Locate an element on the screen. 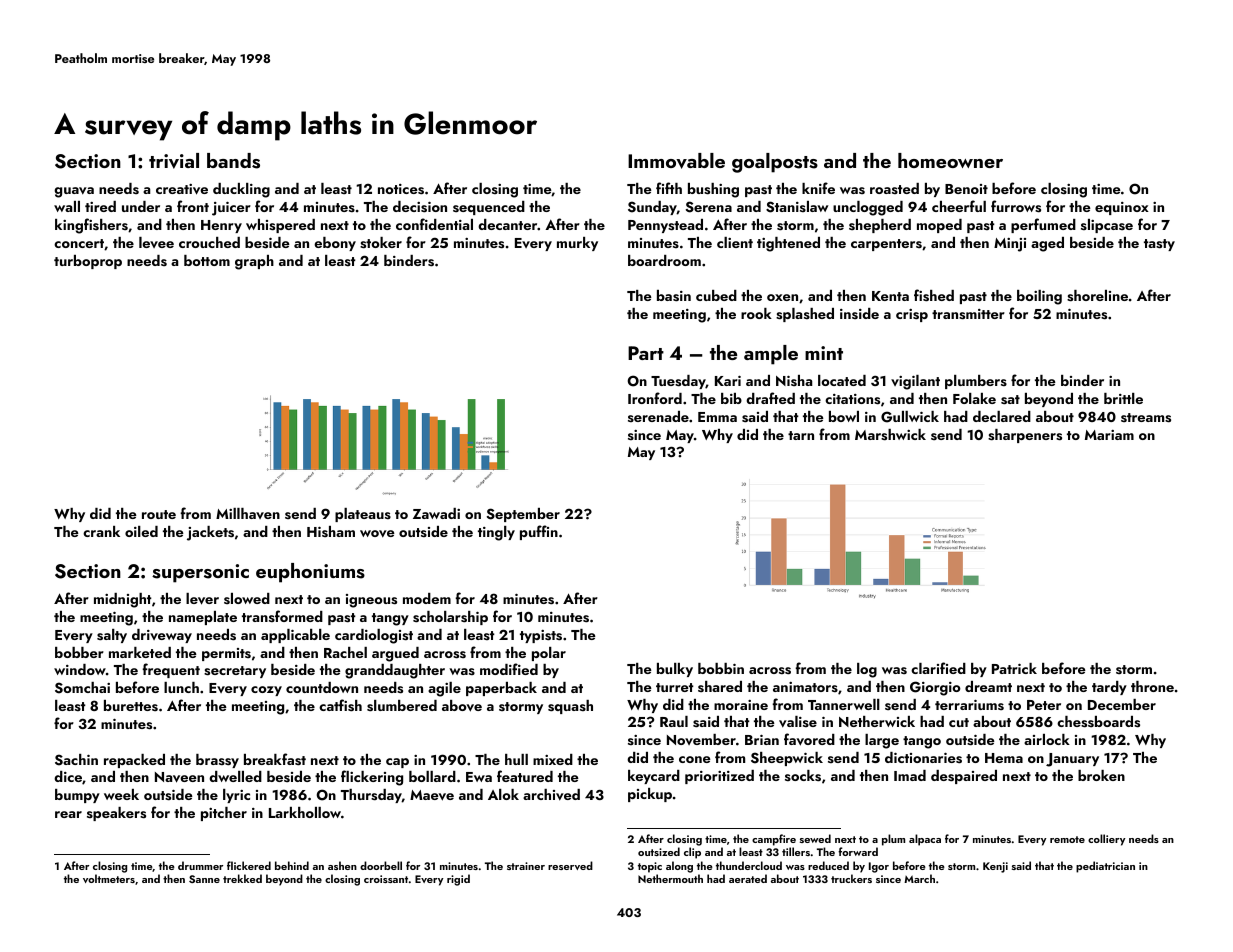 Image resolution: width=1233 pixels, height=952 pixels. Emma is located at coordinates (717, 417).
